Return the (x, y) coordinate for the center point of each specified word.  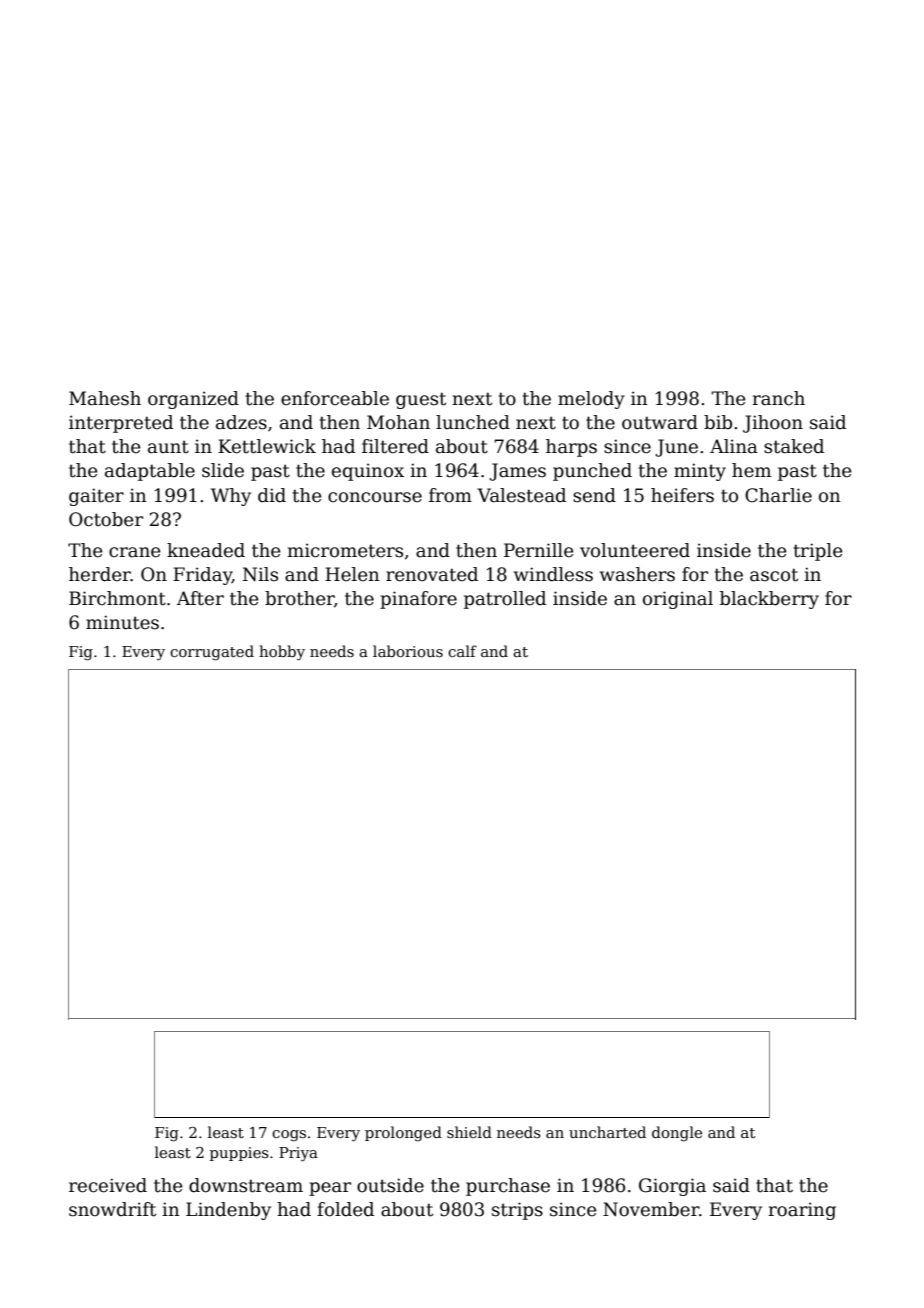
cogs (289, 1136)
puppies (239, 1154)
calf (462, 651)
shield (469, 1132)
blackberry (769, 600)
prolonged (403, 1134)
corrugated (212, 653)
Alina (734, 446)
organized (193, 400)
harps (571, 448)
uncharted (607, 1132)
